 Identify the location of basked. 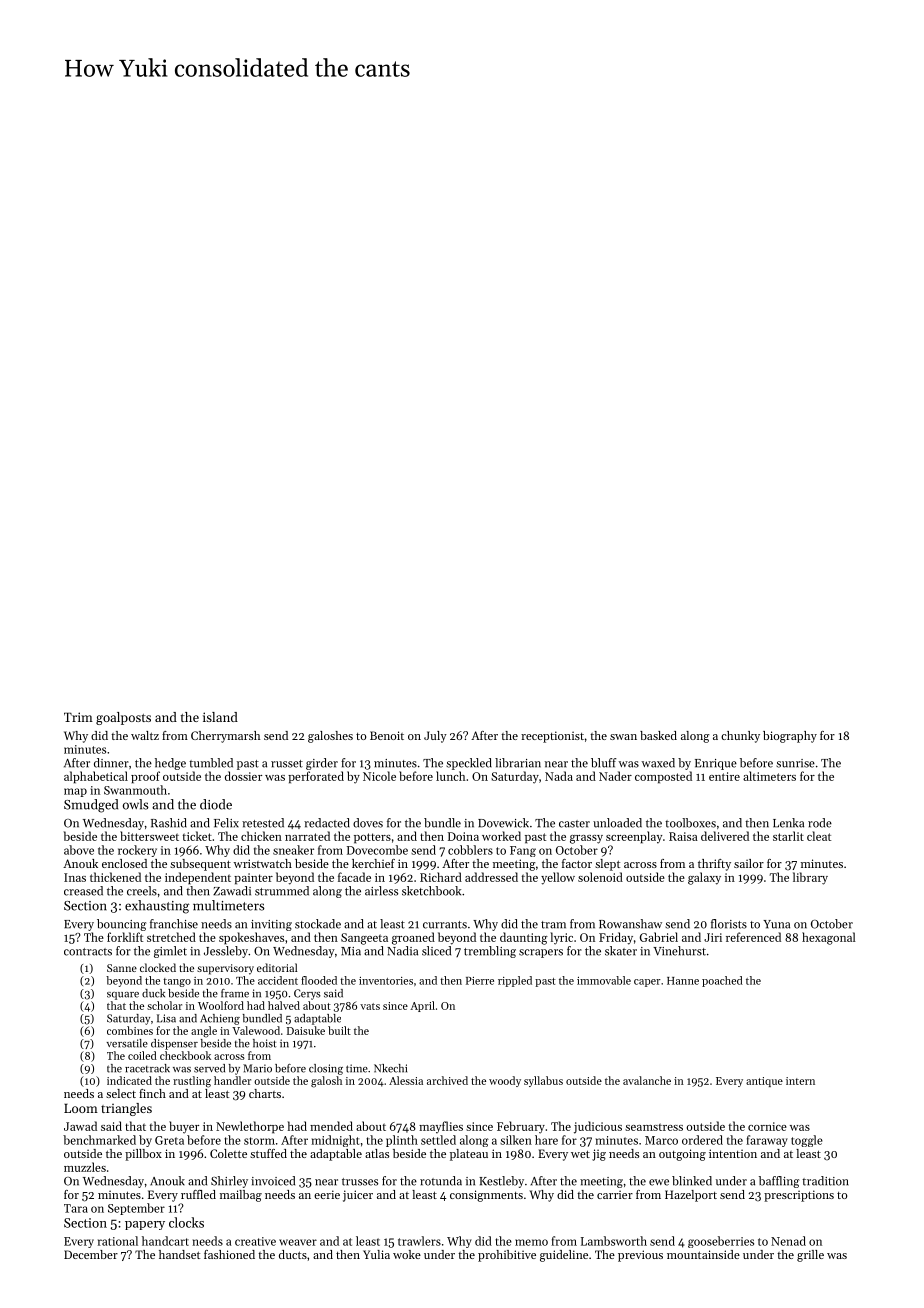
(658, 735).
